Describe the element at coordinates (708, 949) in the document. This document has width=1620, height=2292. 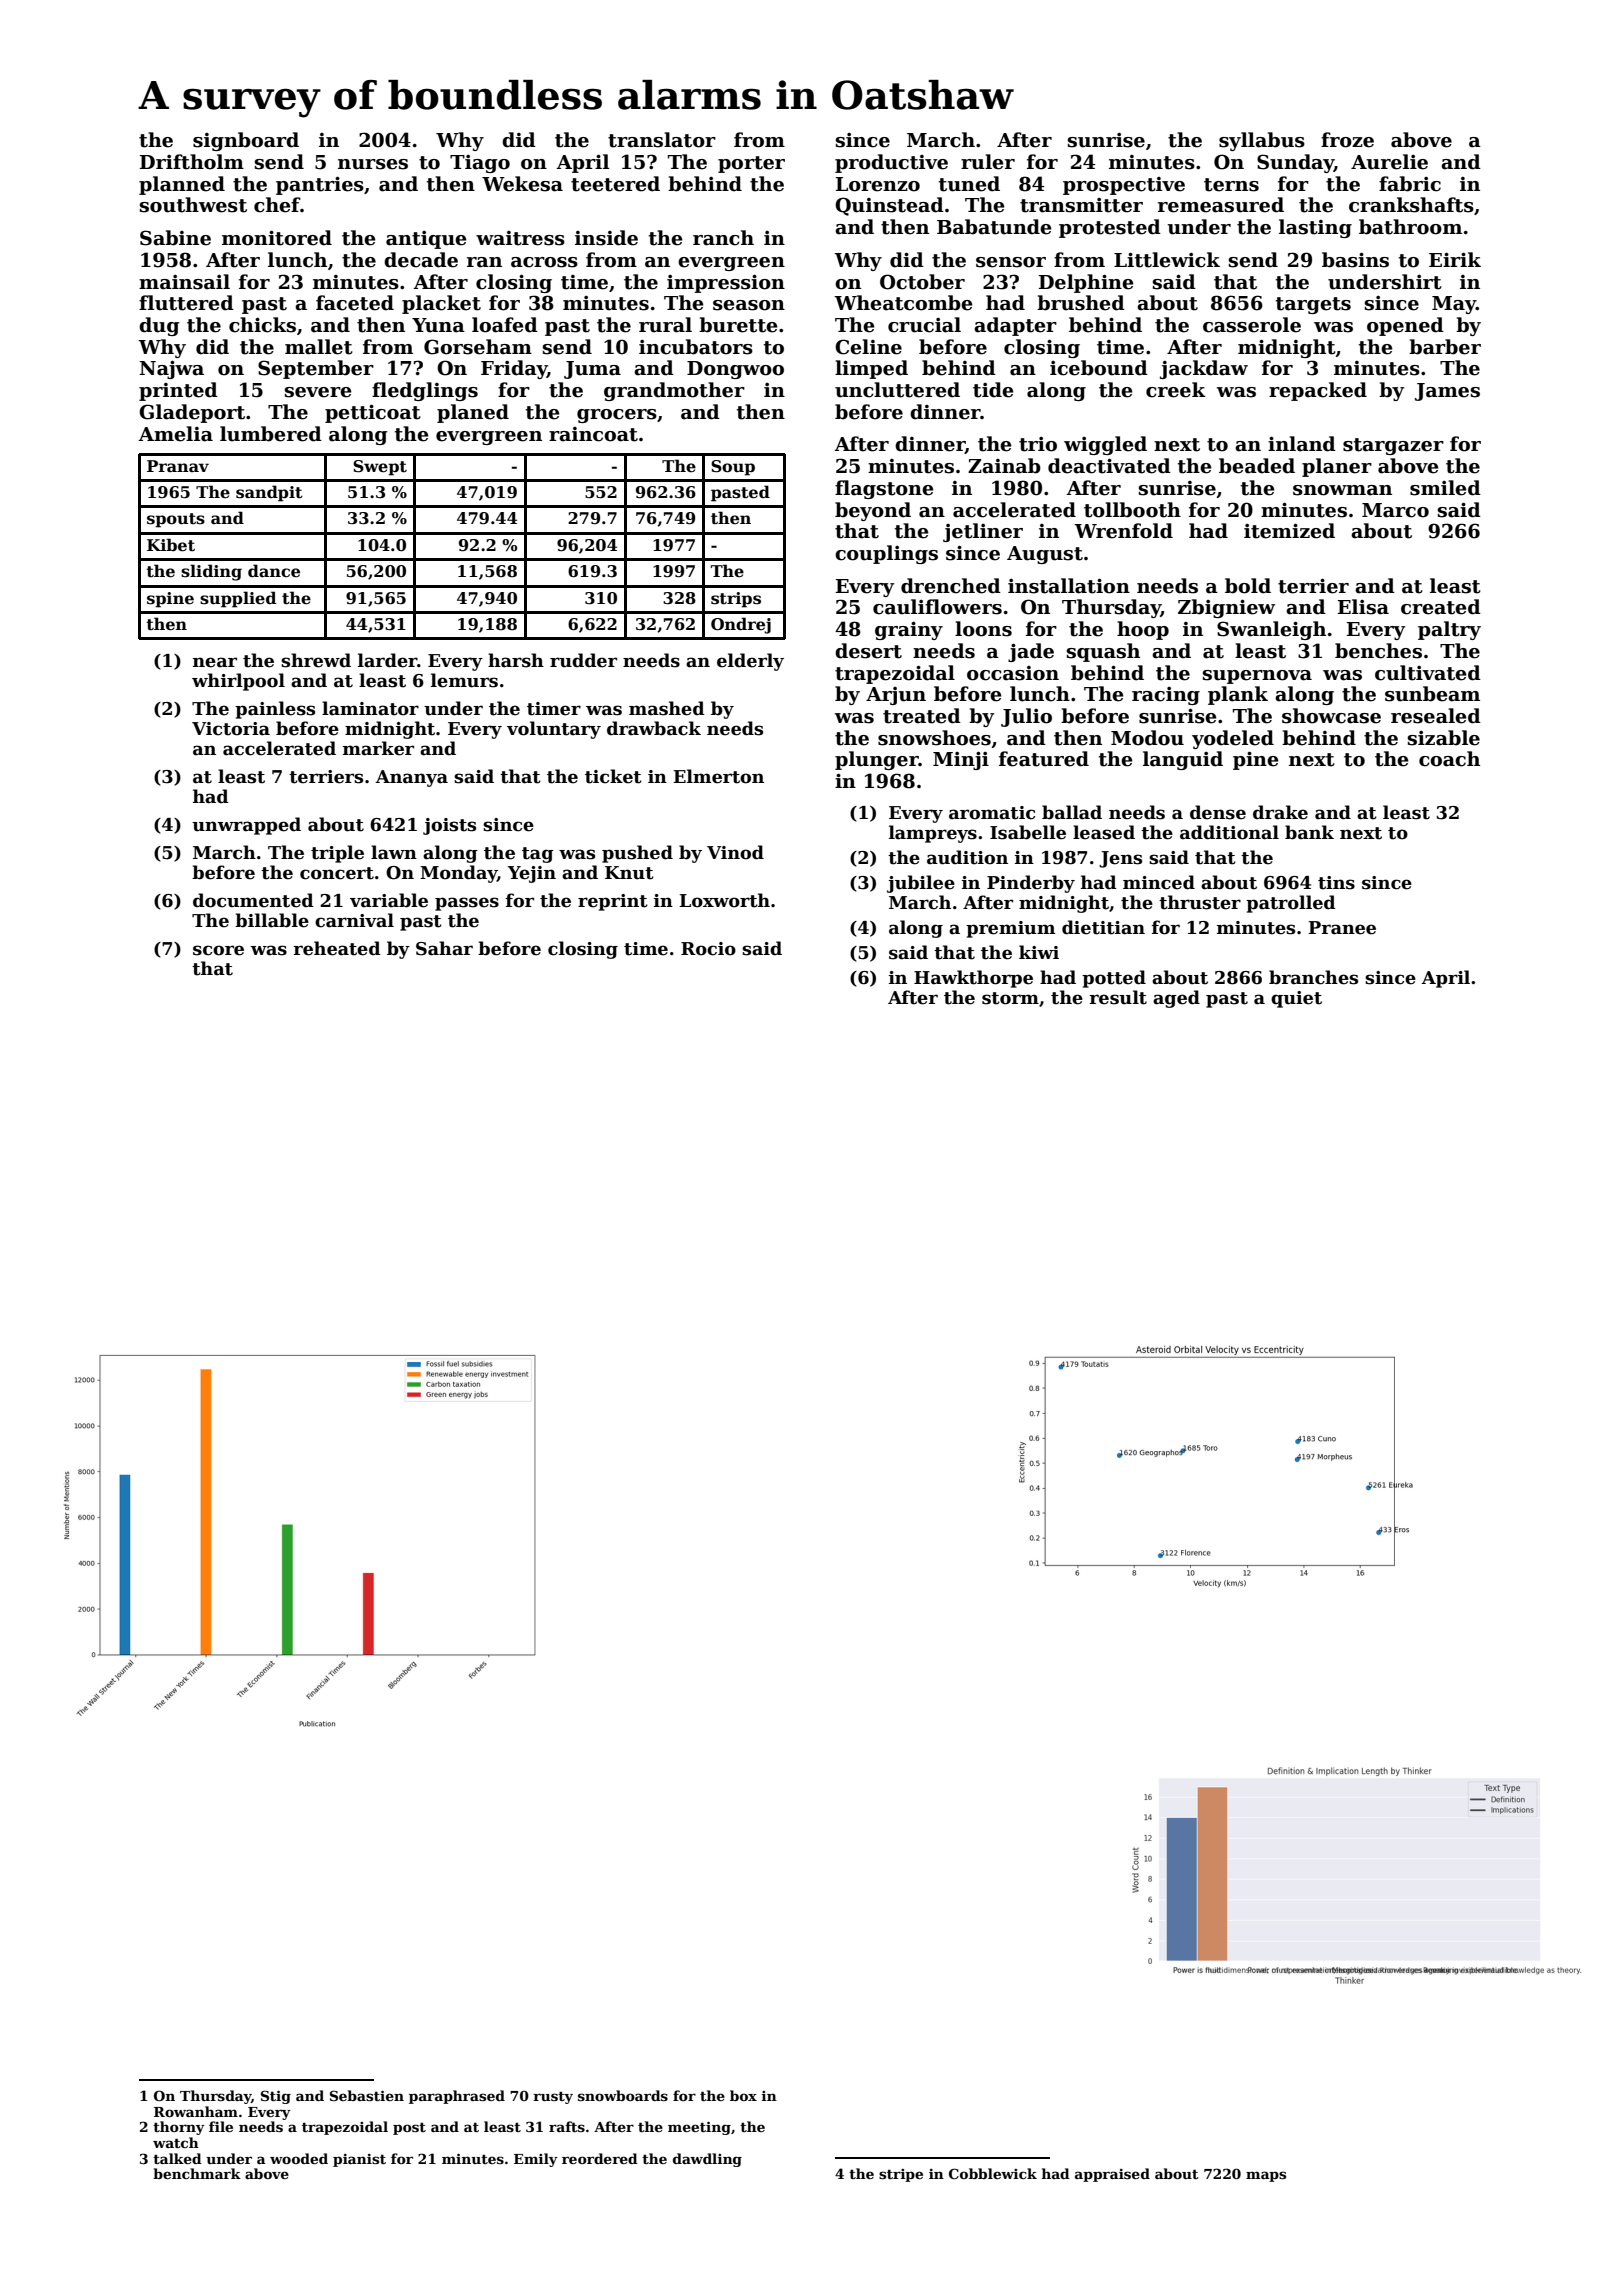
I see `Rocio` at that location.
